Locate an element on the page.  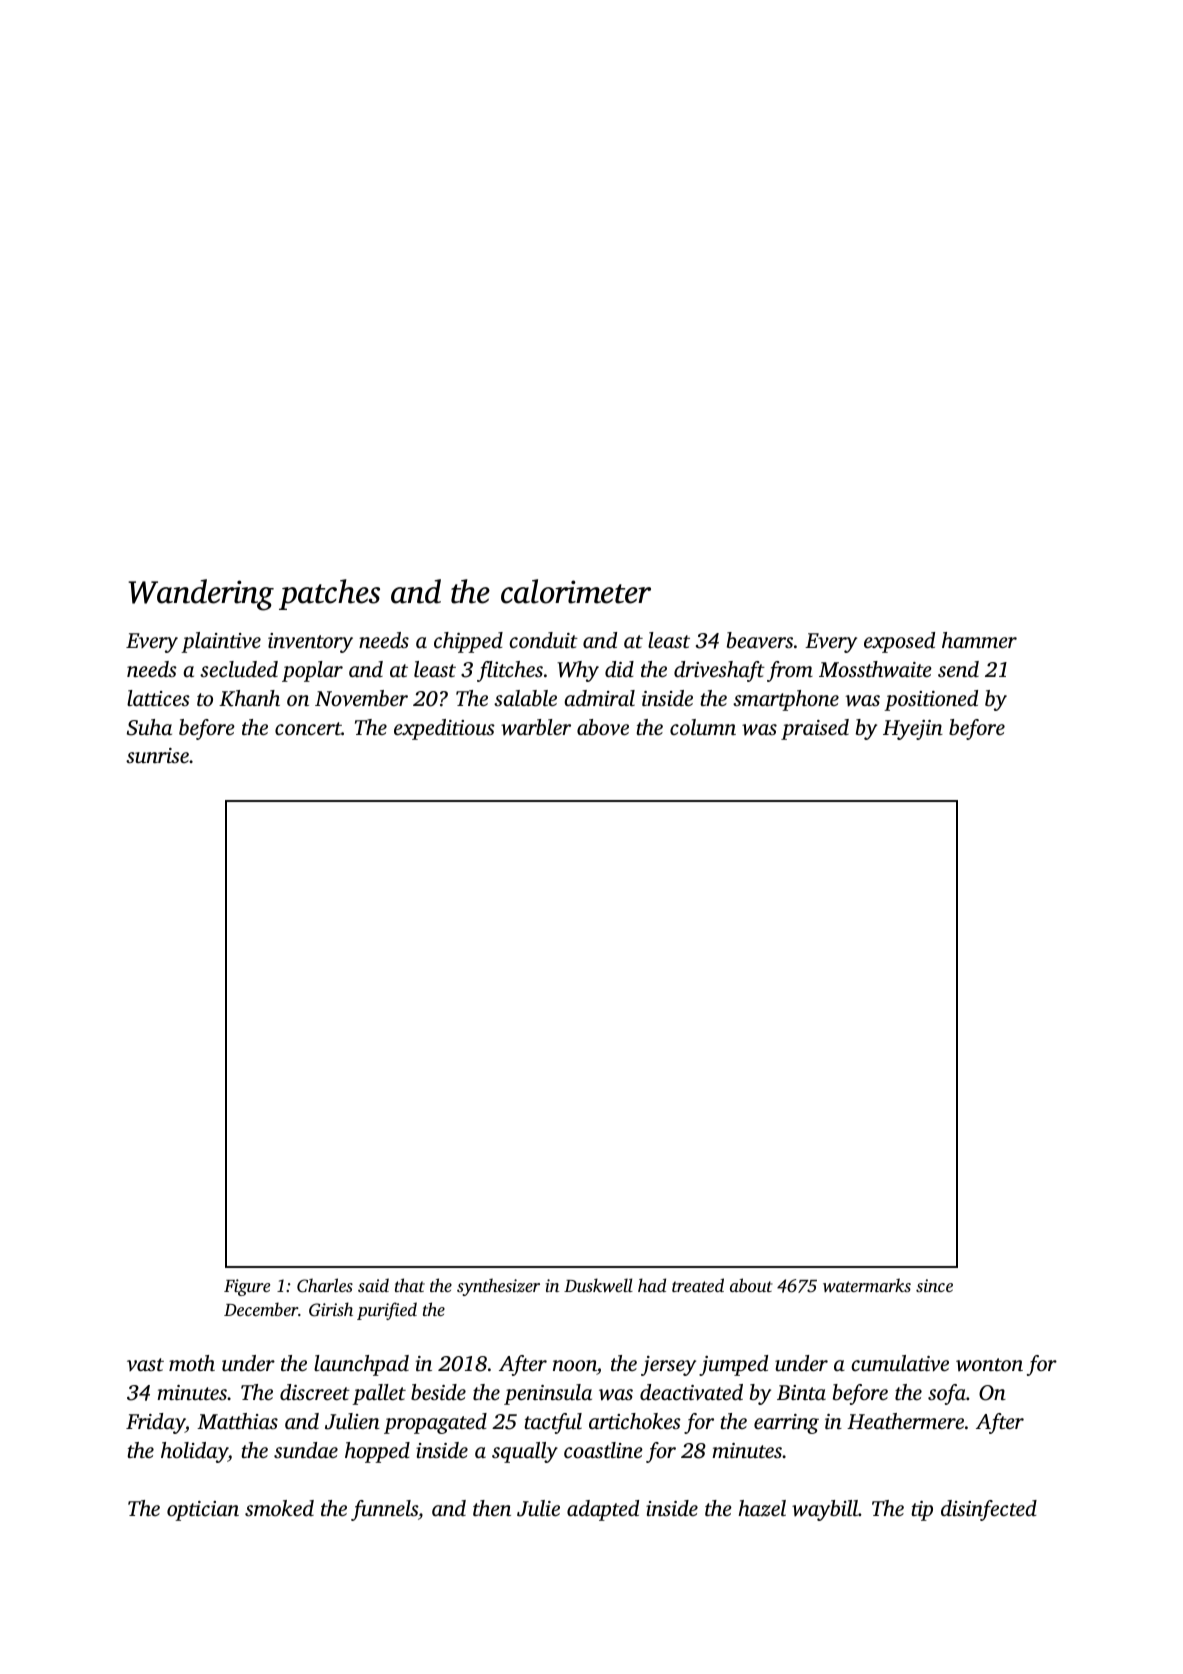
that is located at coordinates (410, 1285).
